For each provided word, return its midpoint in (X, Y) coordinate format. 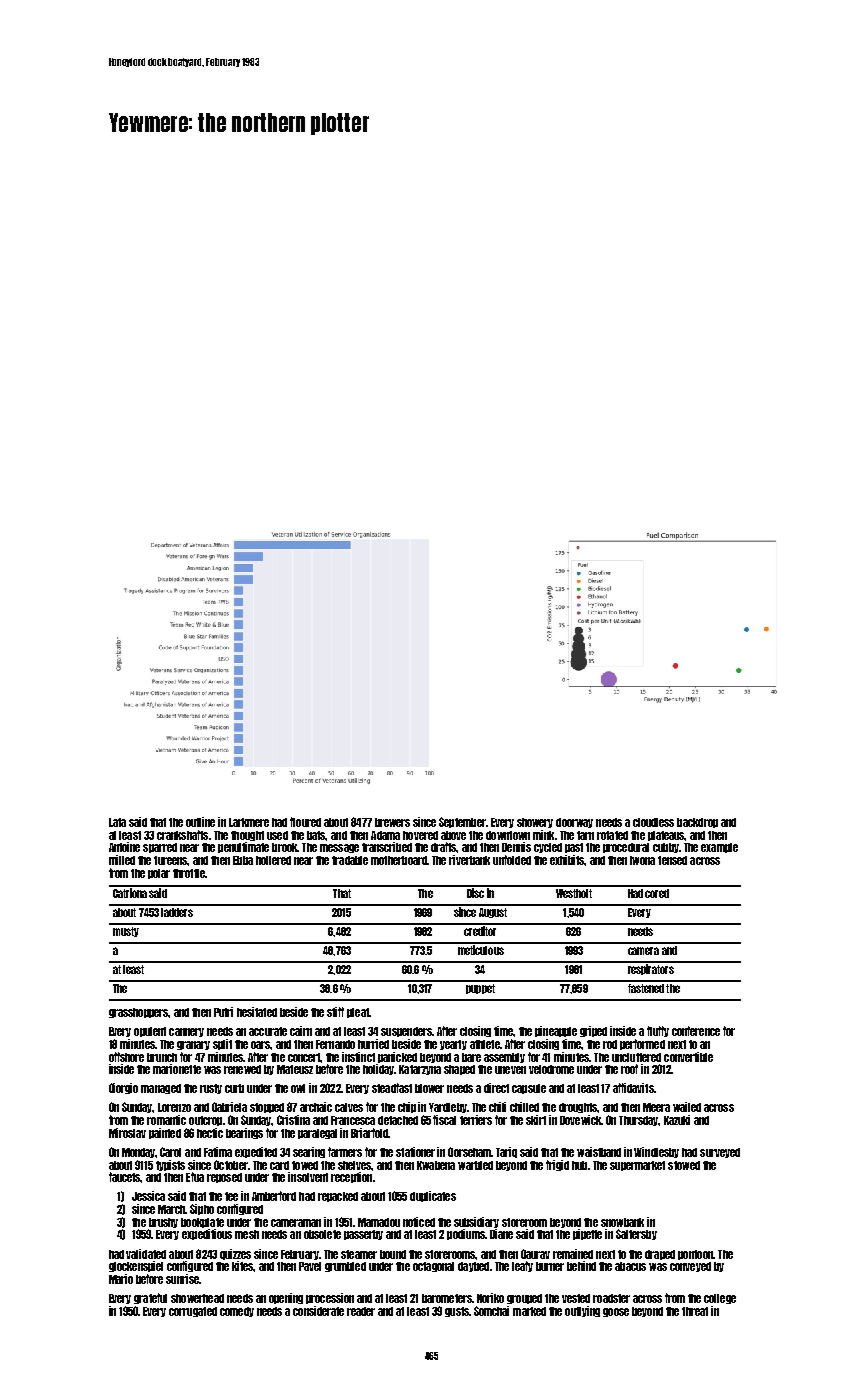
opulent (150, 1032)
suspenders (406, 1032)
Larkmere (249, 822)
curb (234, 1088)
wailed (687, 1107)
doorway (574, 823)
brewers (392, 822)
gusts (457, 1312)
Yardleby (448, 1108)
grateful (150, 1298)
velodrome (551, 1069)
